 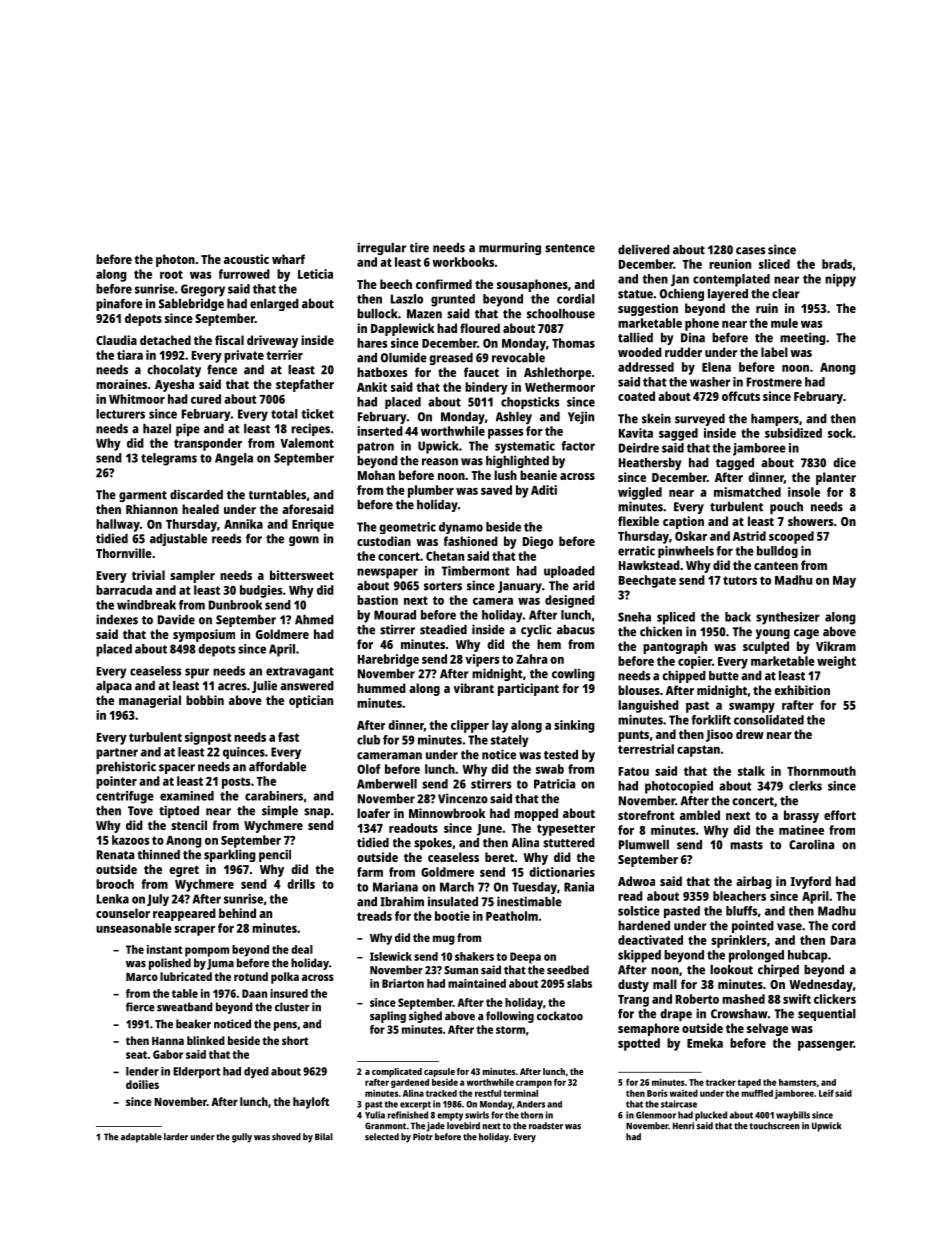 What do you see at coordinates (640, 493) in the screenshot?
I see `wiggled` at bounding box center [640, 493].
